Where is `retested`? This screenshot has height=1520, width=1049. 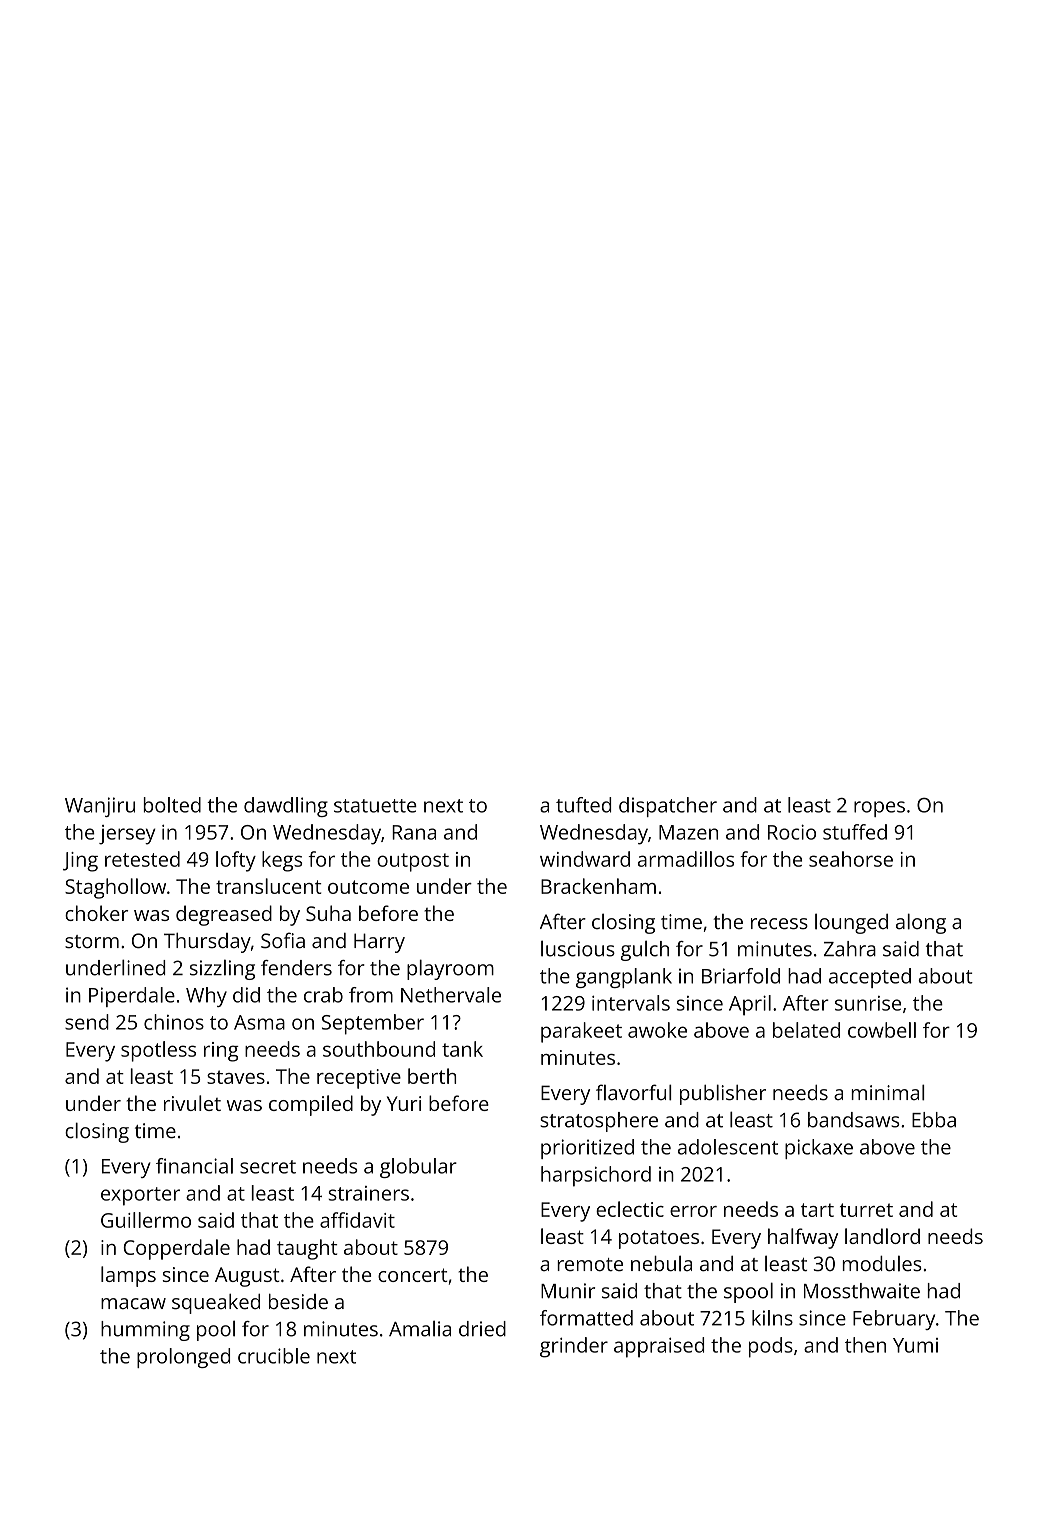
retested is located at coordinates (142, 859).
